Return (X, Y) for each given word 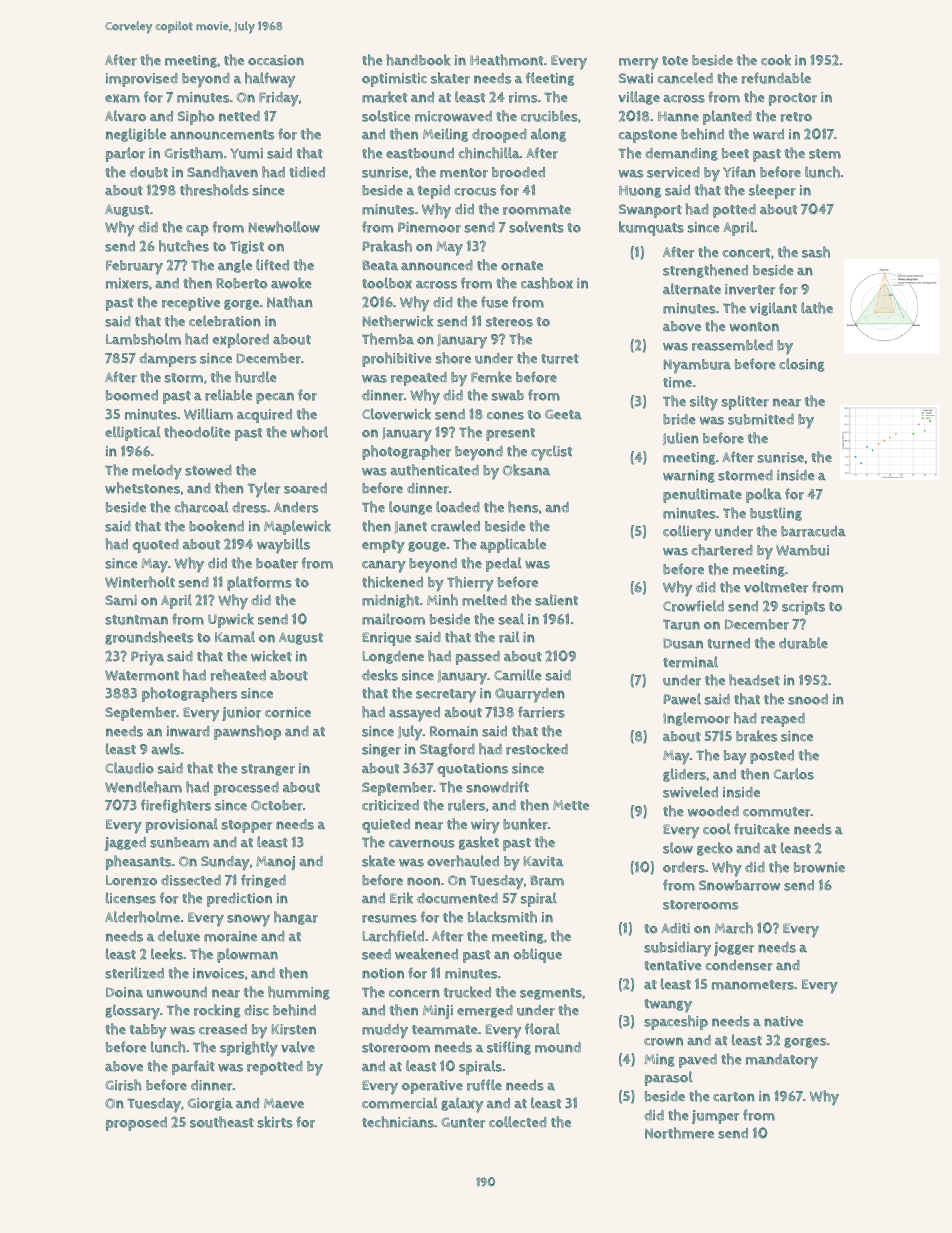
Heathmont (507, 60)
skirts (275, 1122)
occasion (276, 60)
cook (776, 60)
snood (808, 699)
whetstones (142, 488)
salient (556, 600)
